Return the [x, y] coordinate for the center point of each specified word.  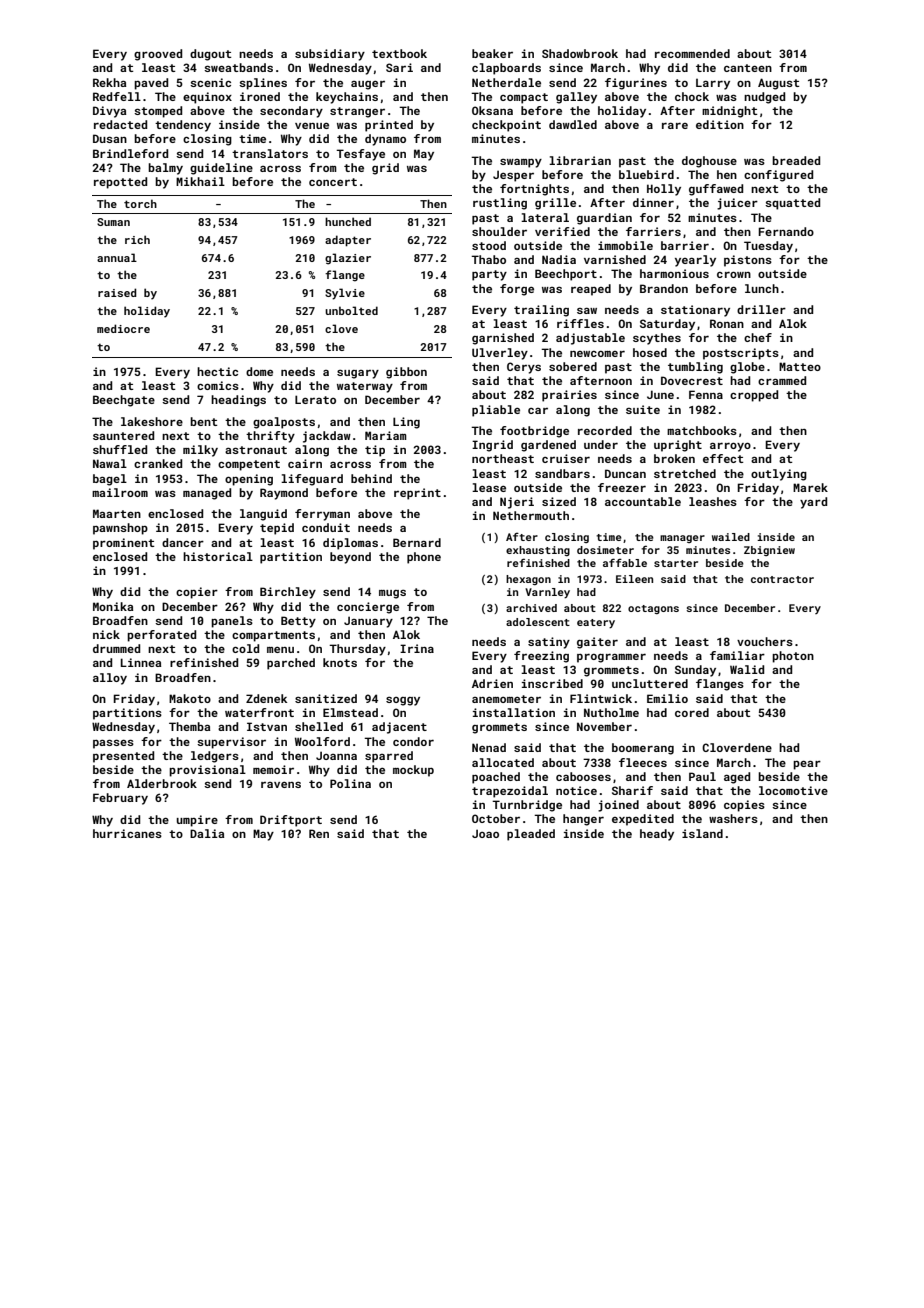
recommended [692, 53]
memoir [273, 769]
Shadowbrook [580, 53]
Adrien [492, 683]
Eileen [634, 579]
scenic [210, 82]
